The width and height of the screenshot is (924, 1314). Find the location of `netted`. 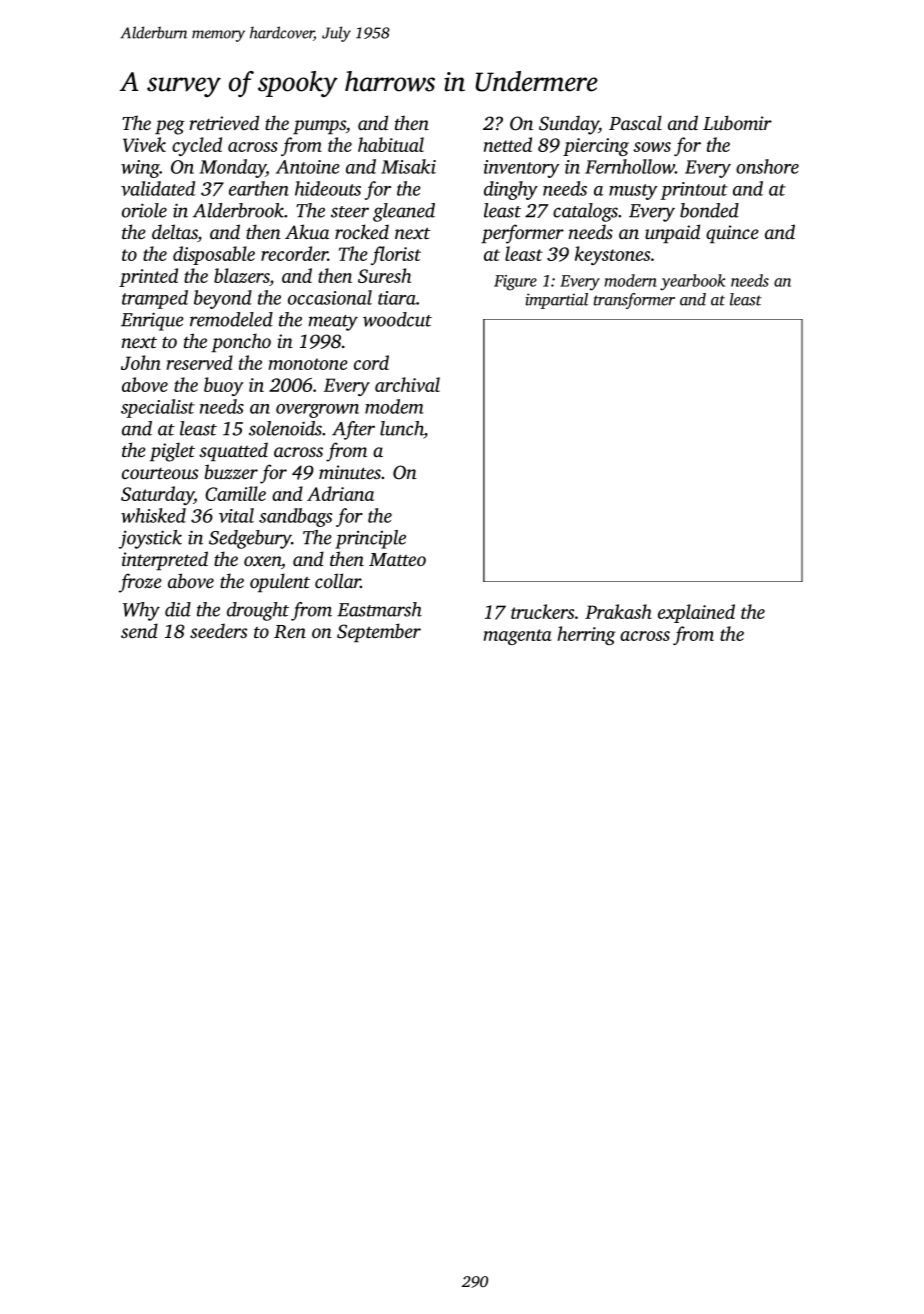

netted is located at coordinates (508, 144).
